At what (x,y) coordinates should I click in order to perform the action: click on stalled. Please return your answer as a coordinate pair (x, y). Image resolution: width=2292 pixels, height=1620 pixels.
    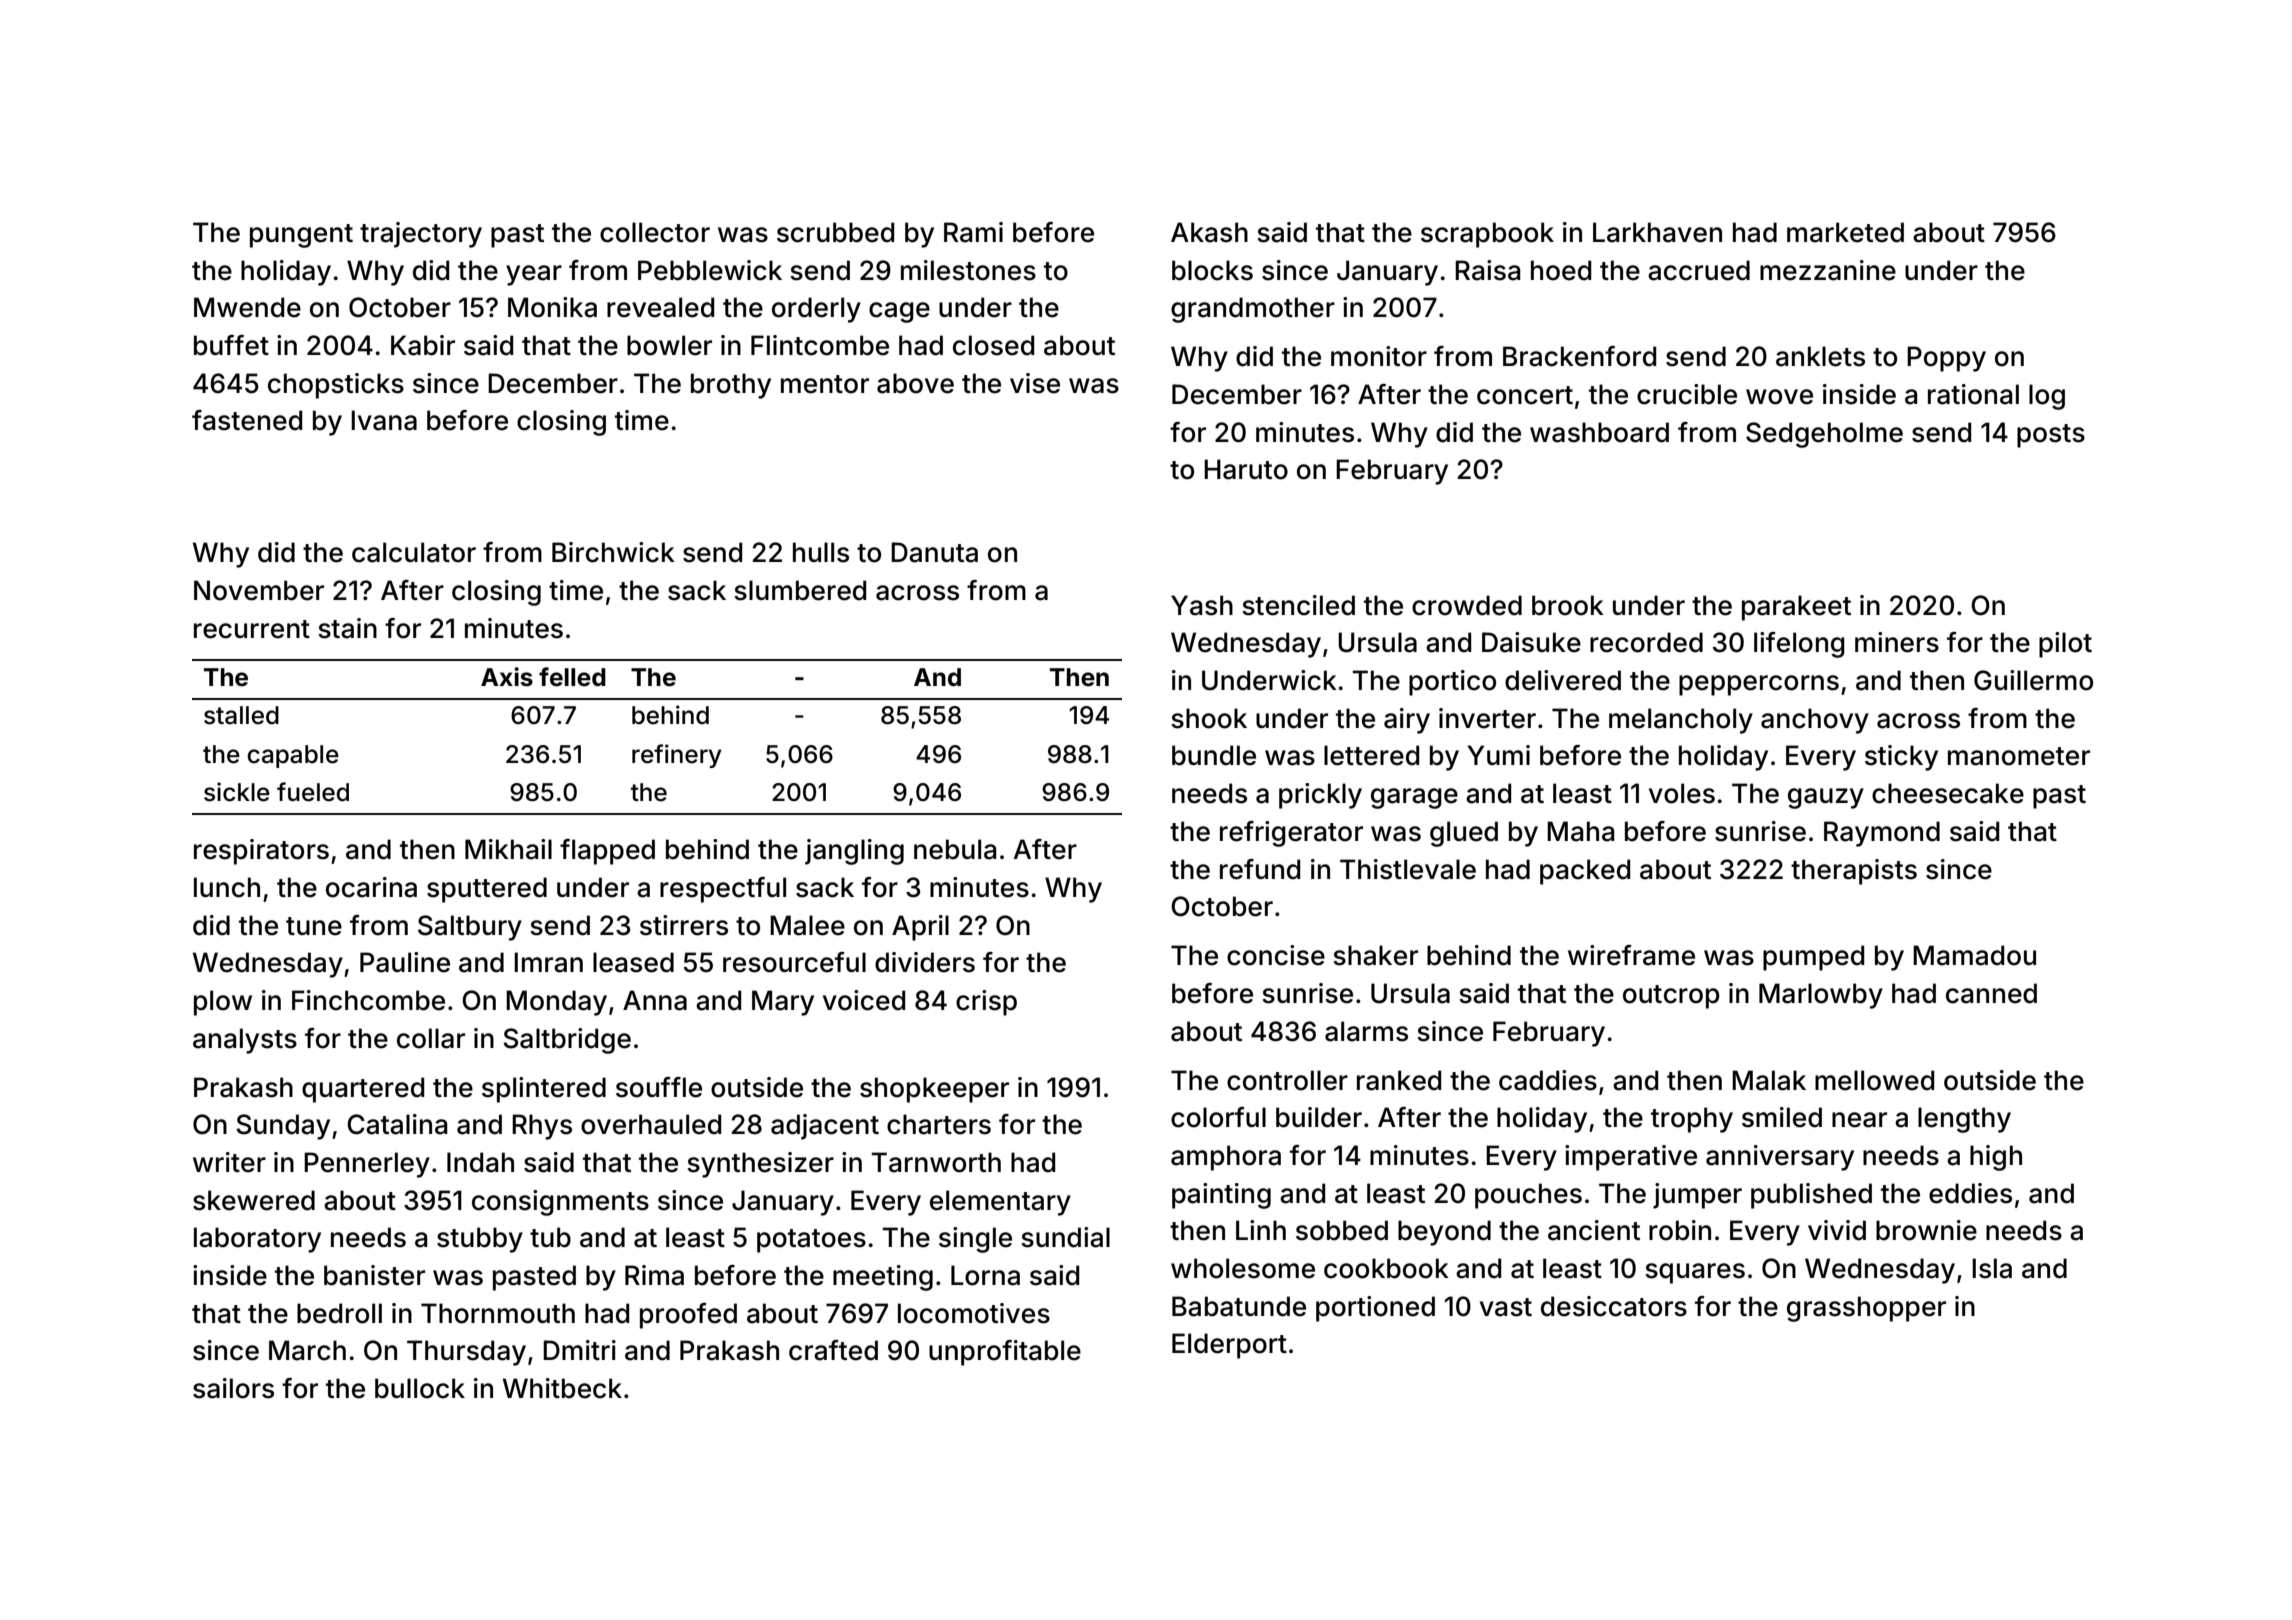
    Looking at the image, I should click on (241, 715).
